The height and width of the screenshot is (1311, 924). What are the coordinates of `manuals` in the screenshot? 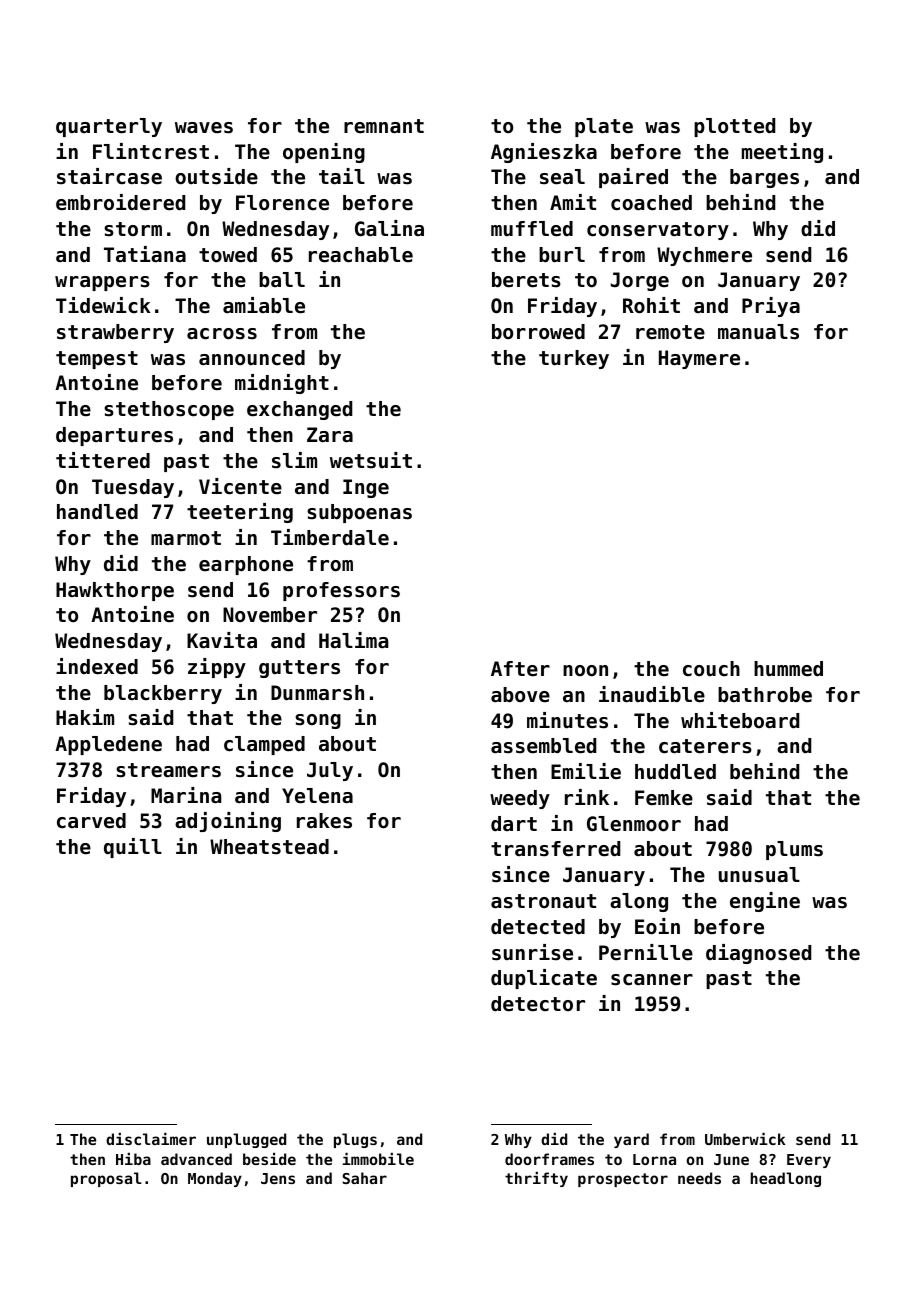 It's located at (758, 332).
